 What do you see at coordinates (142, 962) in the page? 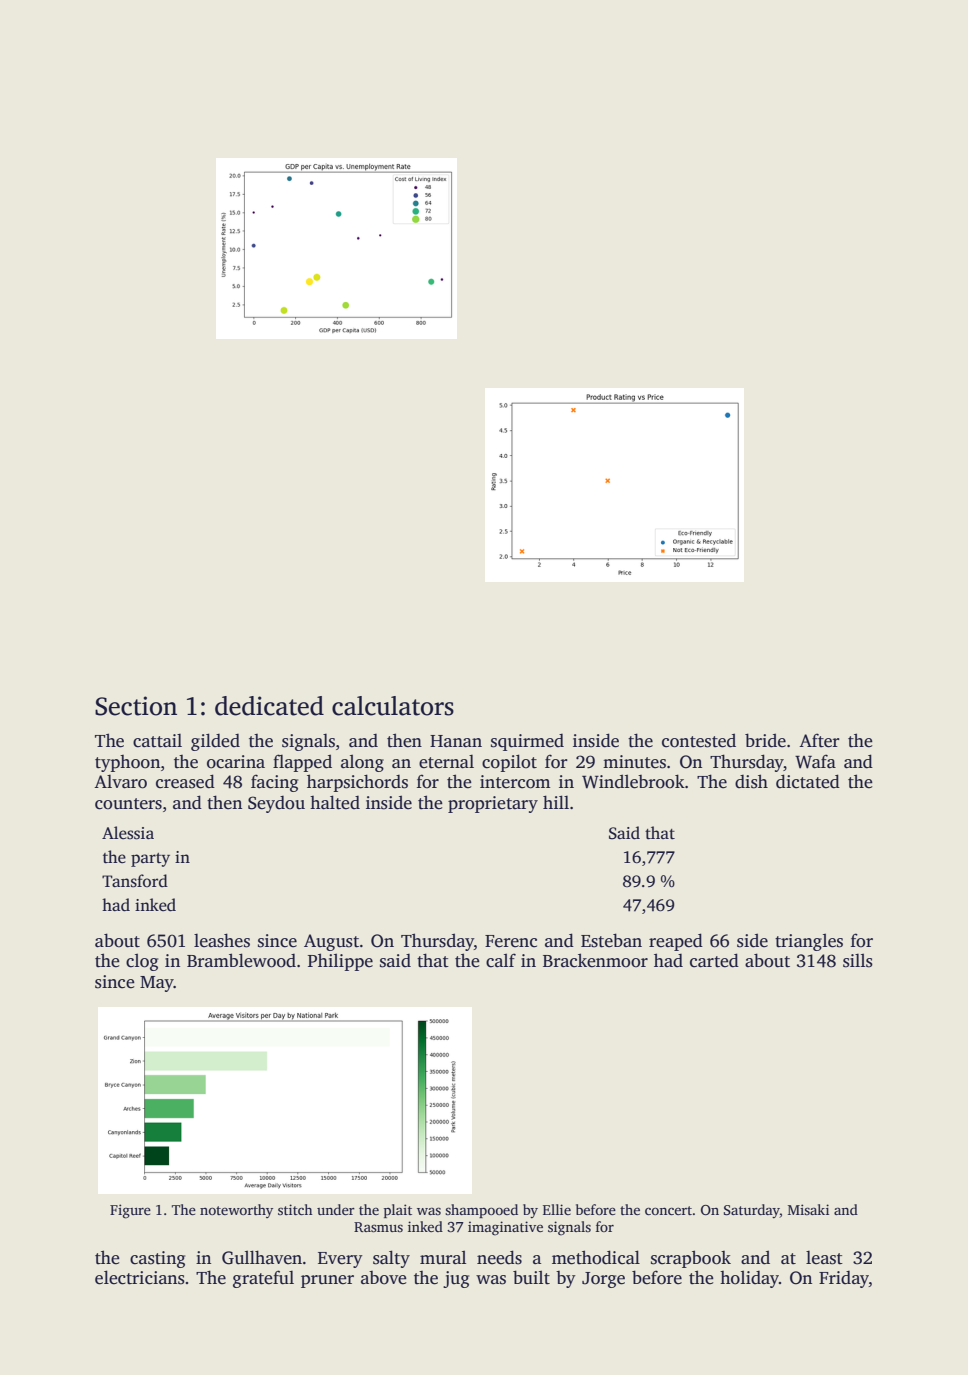
I see `clog` at bounding box center [142, 962].
